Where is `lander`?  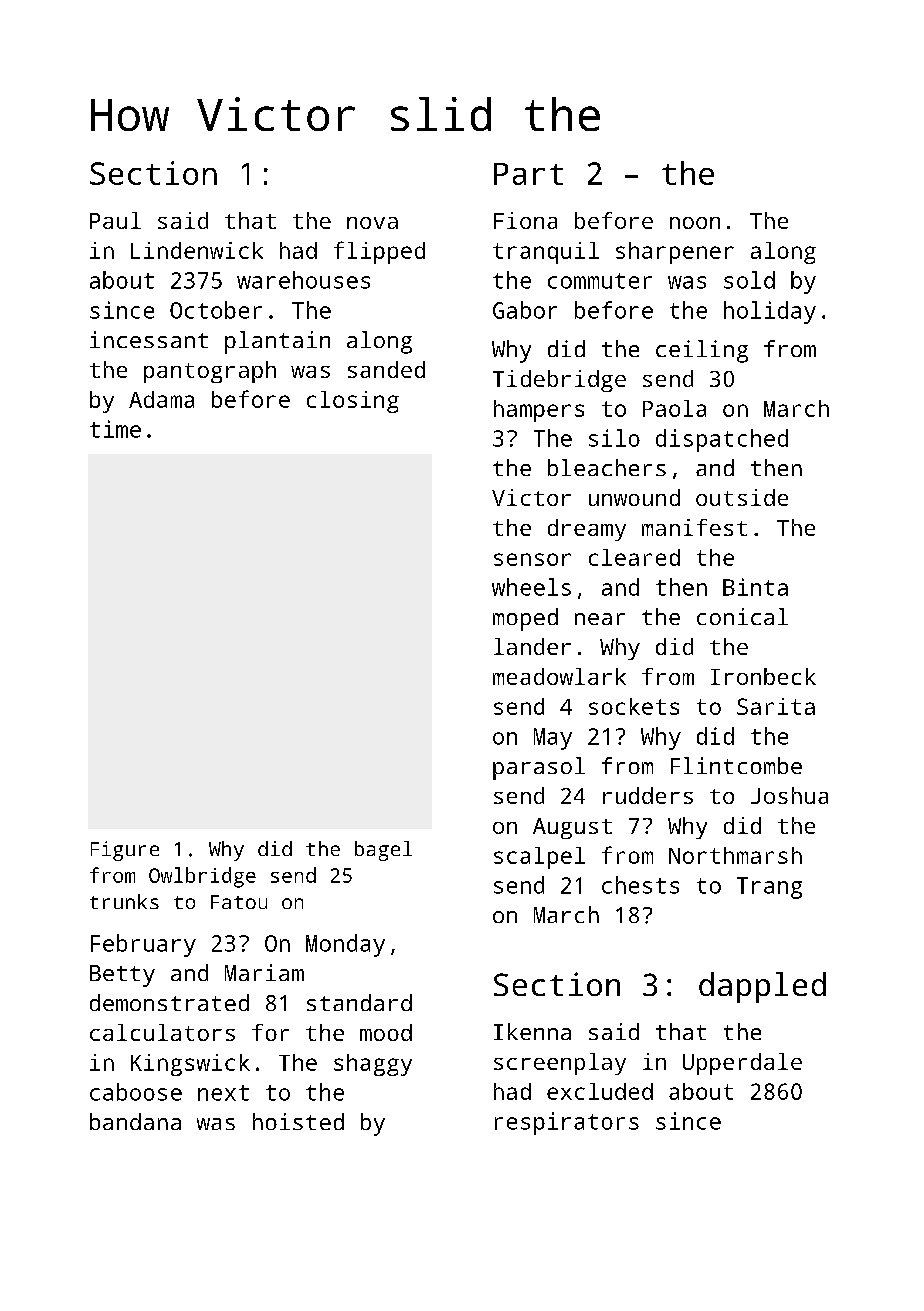 lander is located at coordinates (532, 646).
